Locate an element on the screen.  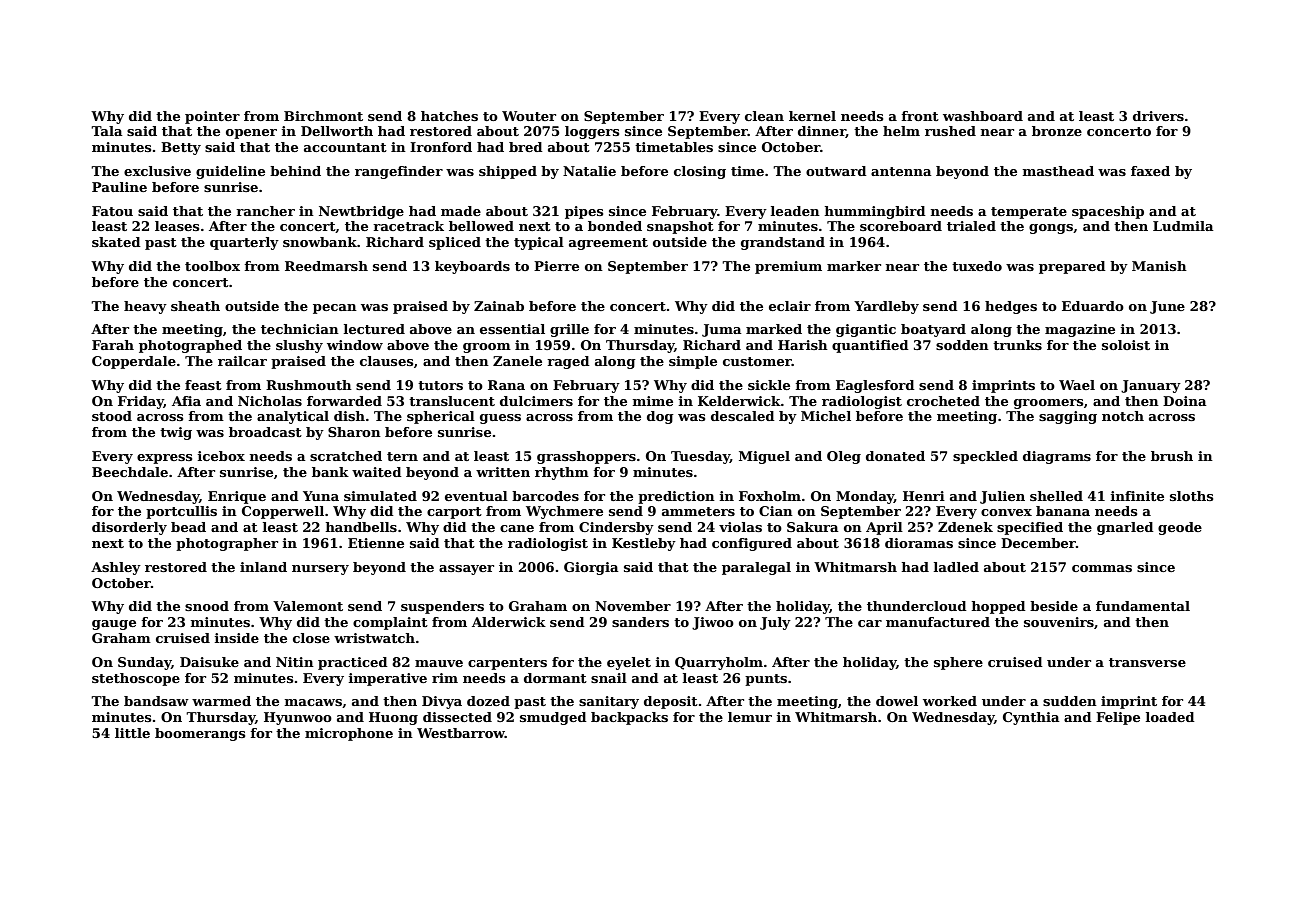
microphone is located at coordinates (349, 734).
